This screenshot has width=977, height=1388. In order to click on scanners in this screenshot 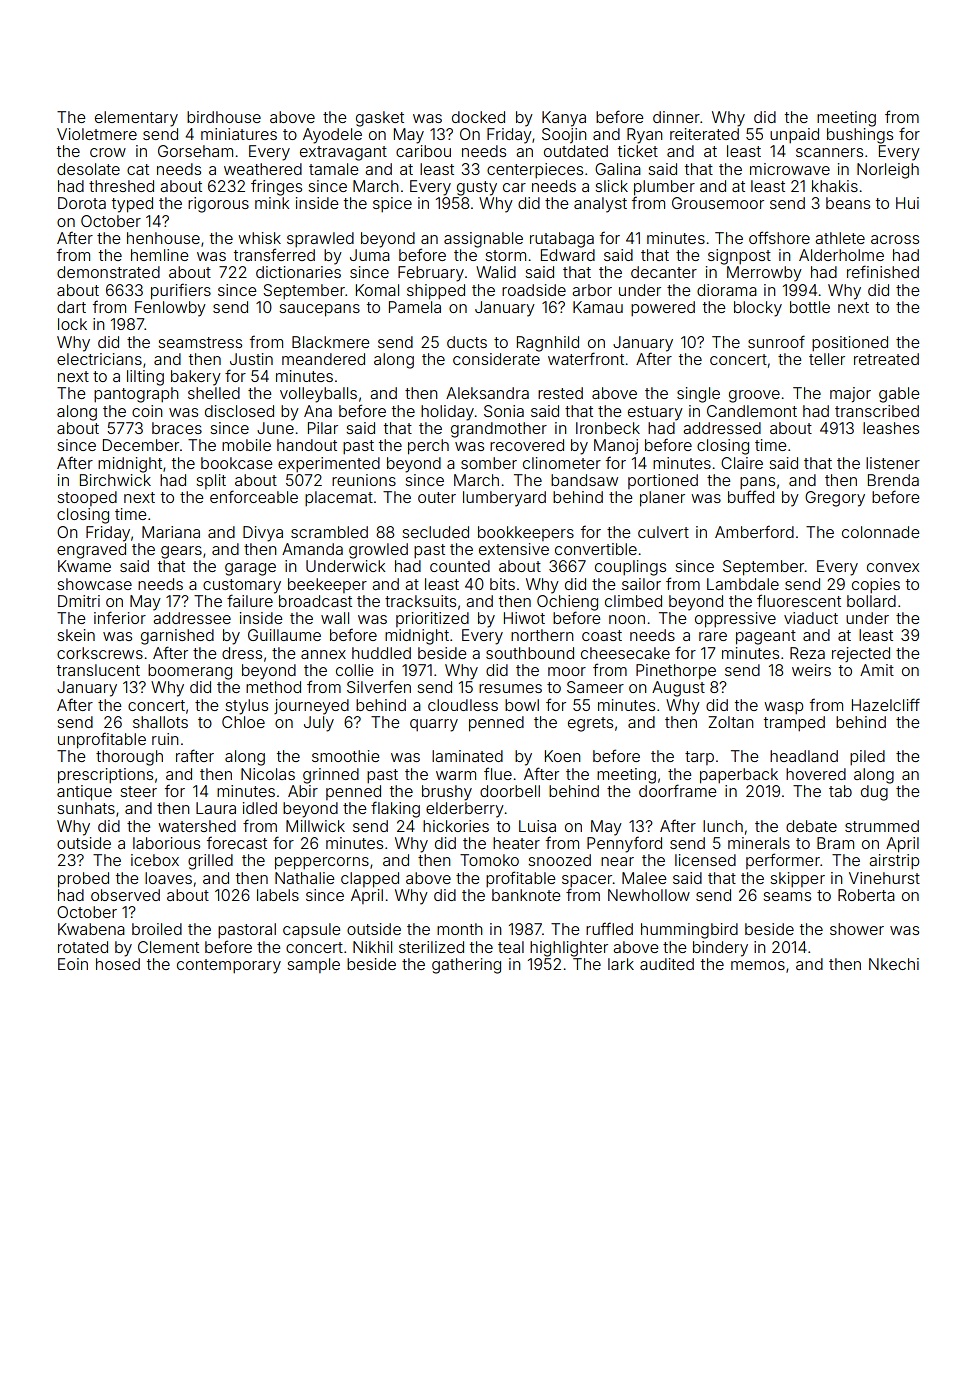, I will do `click(829, 152)`.
